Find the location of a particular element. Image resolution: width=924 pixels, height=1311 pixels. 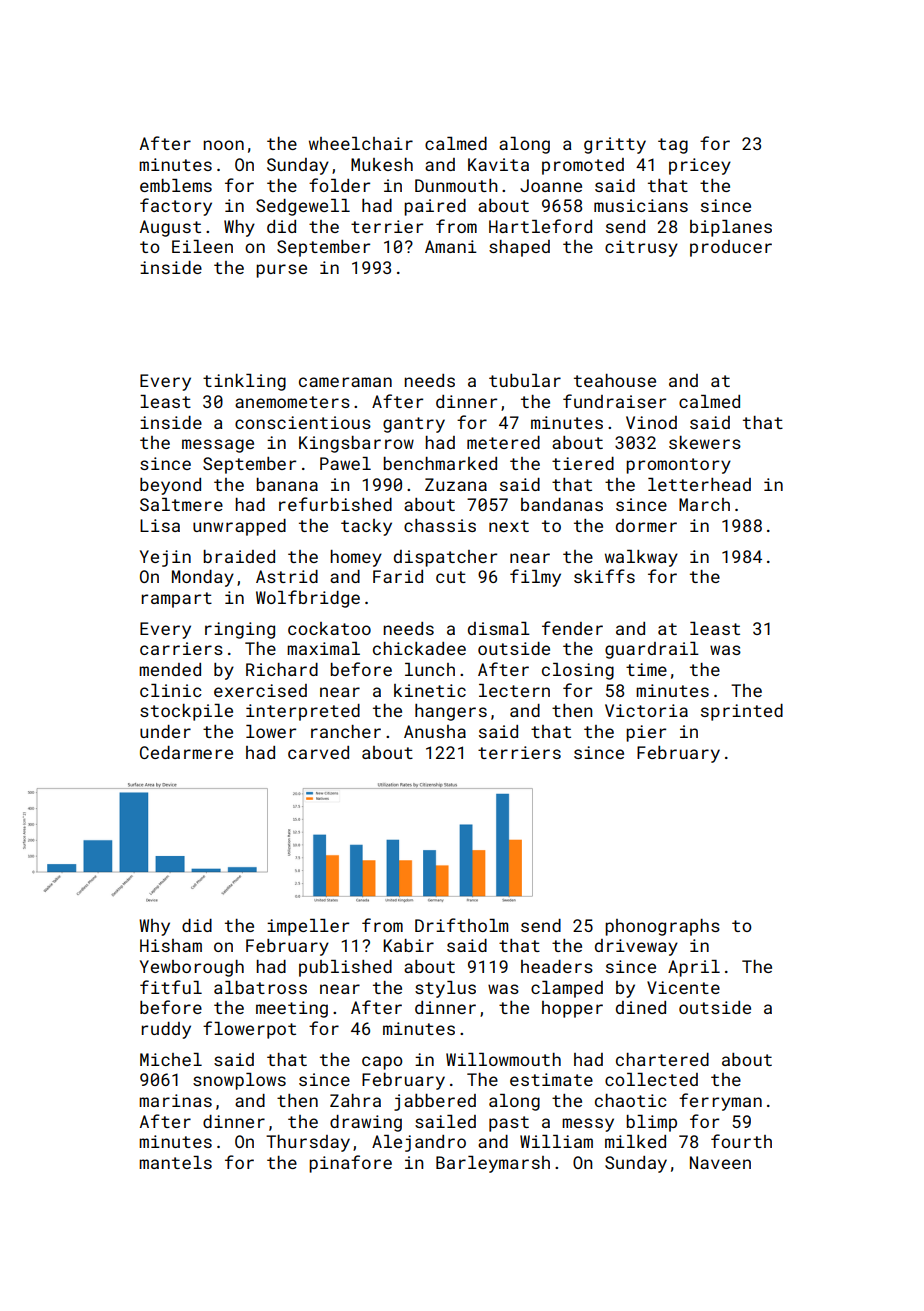

tag is located at coordinates (673, 146).
